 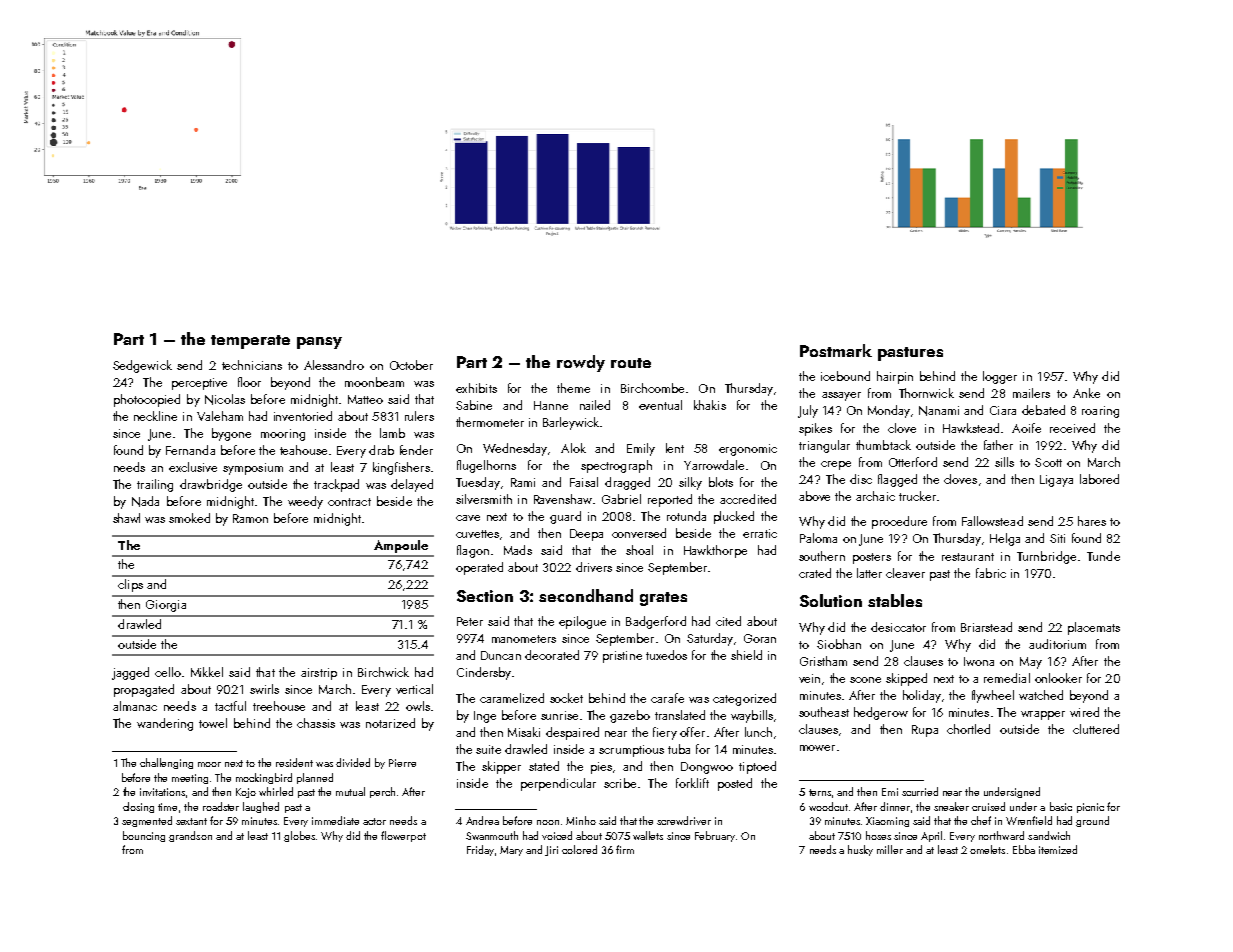 What do you see at coordinates (992, 521) in the image?
I see `Fallowstead` at bounding box center [992, 521].
